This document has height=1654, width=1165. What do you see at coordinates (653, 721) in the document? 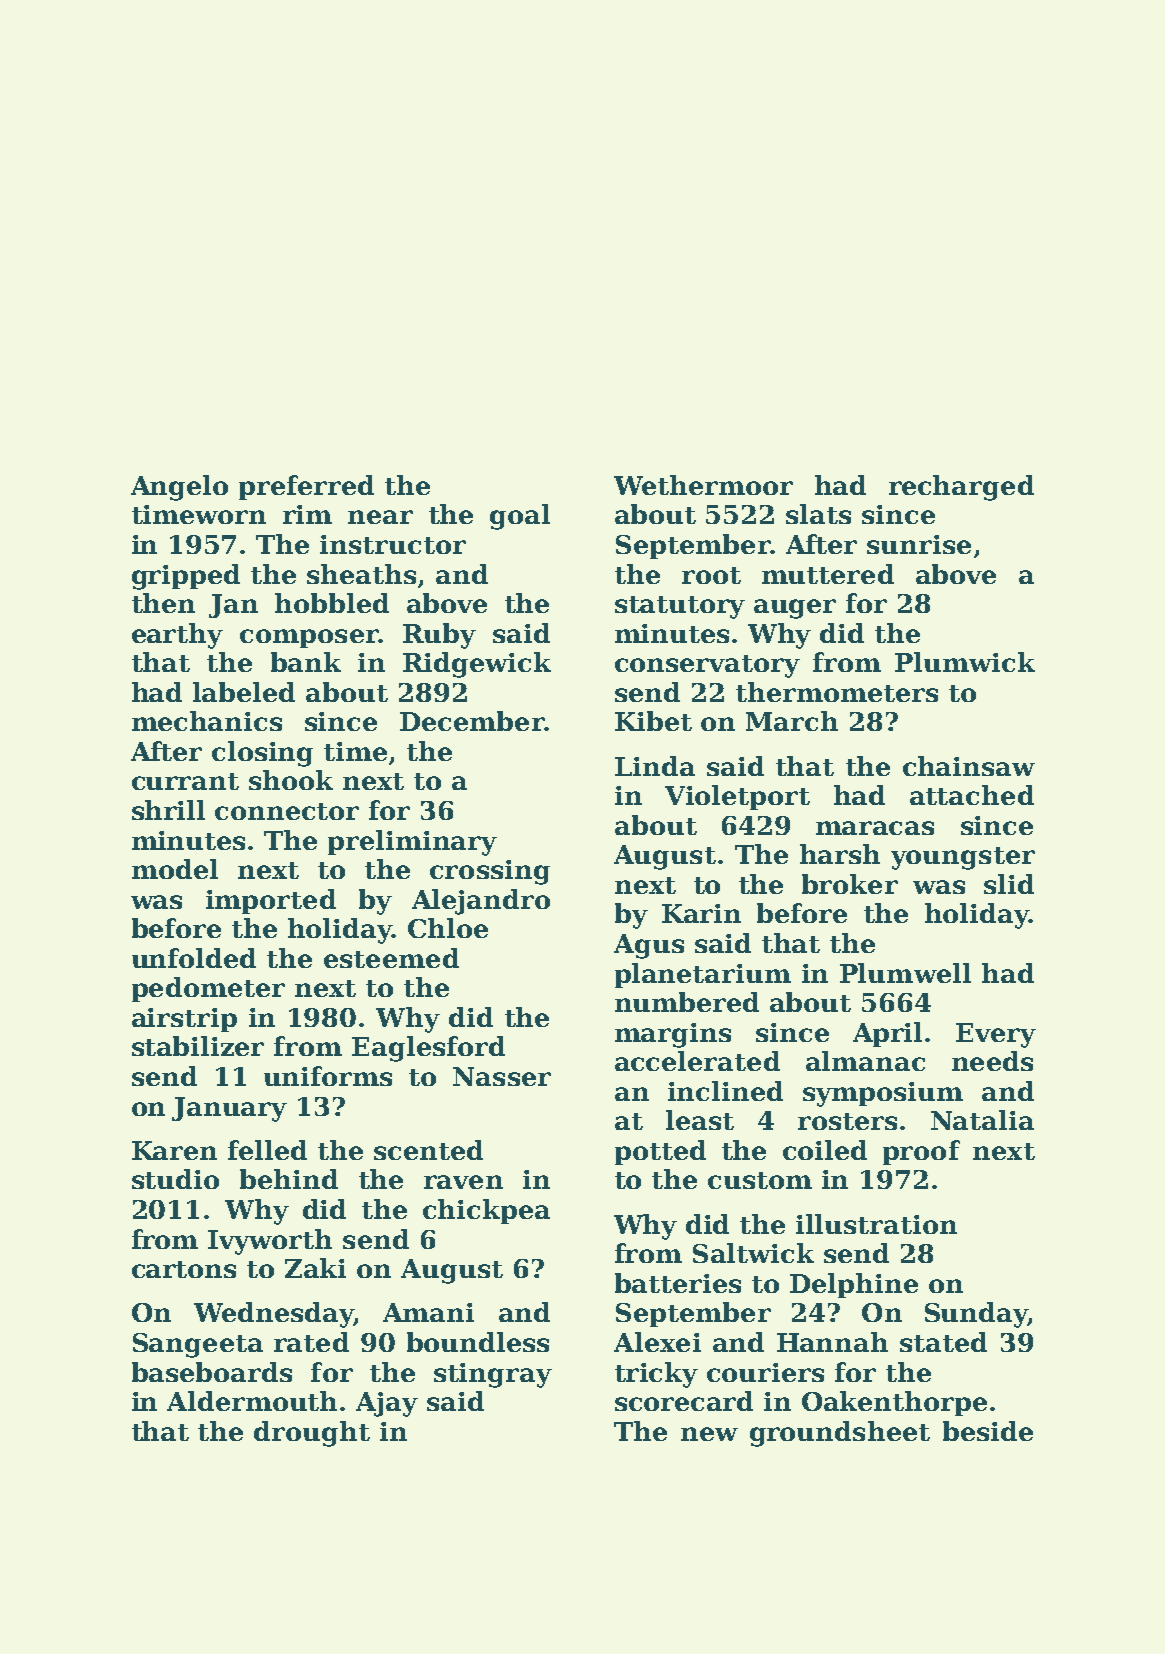
I see `Kibet` at bounding box center [653, 721].
